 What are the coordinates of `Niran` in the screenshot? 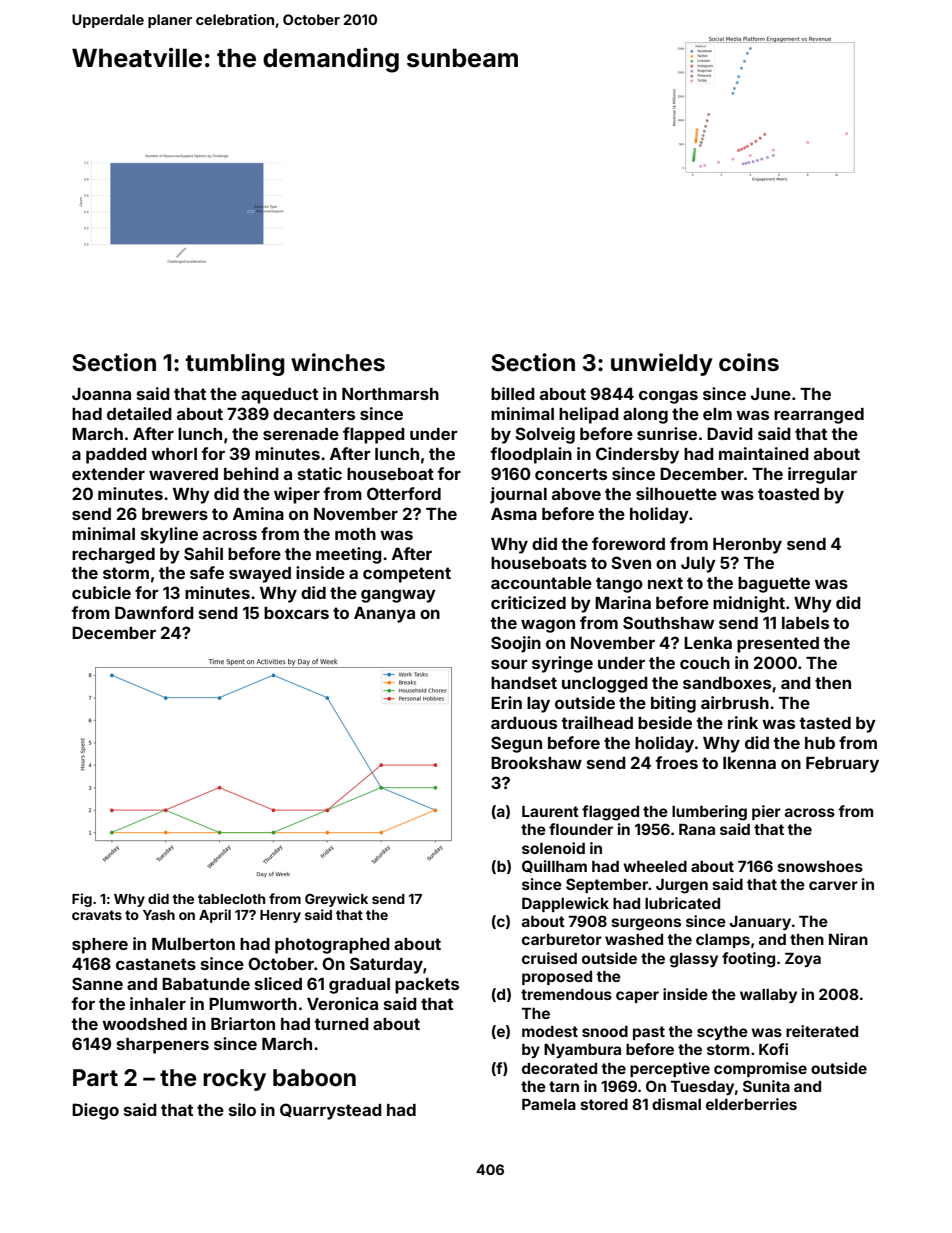 It's located at (848, 939).
